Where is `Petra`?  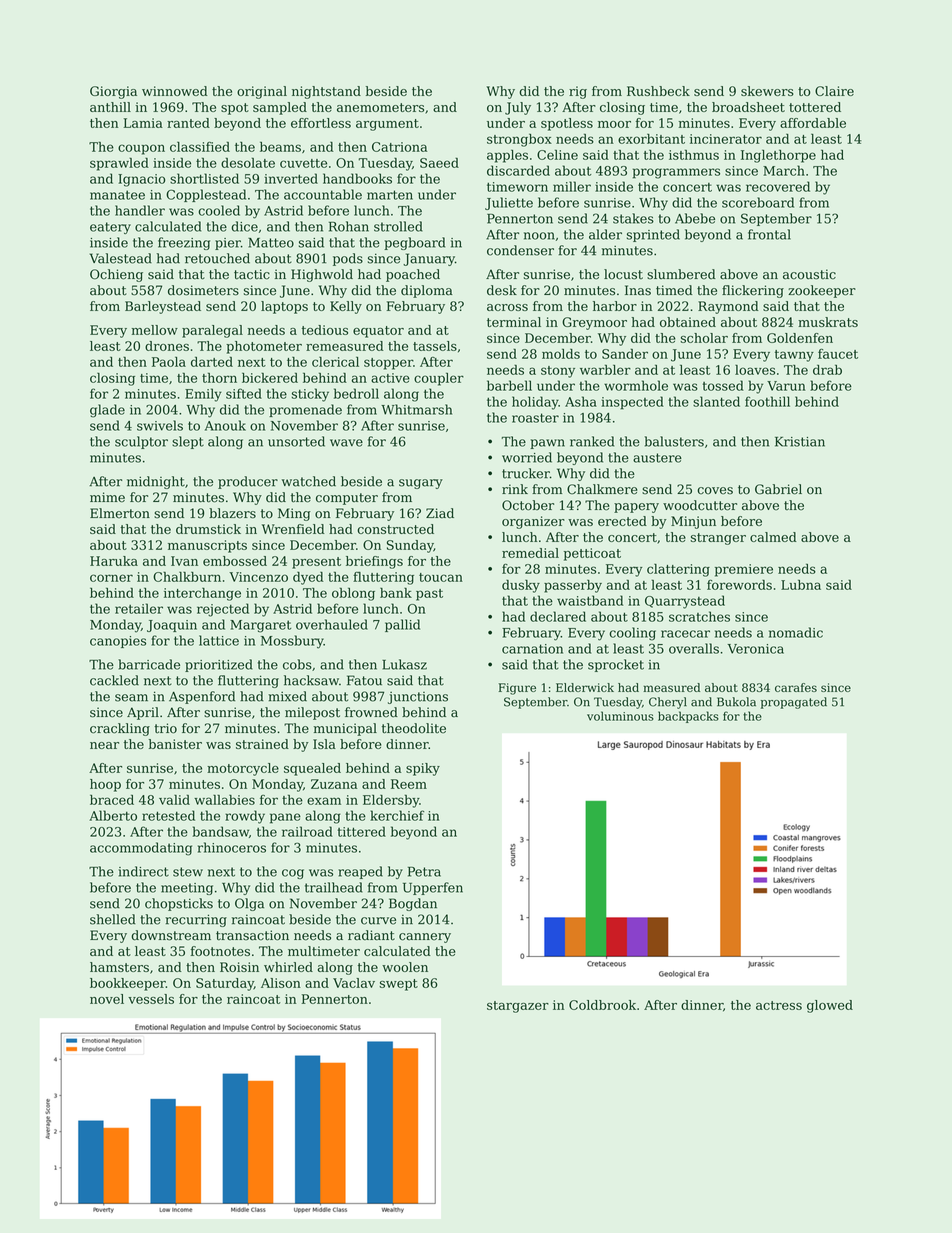 Petra is located at coordinates (424, 872).
